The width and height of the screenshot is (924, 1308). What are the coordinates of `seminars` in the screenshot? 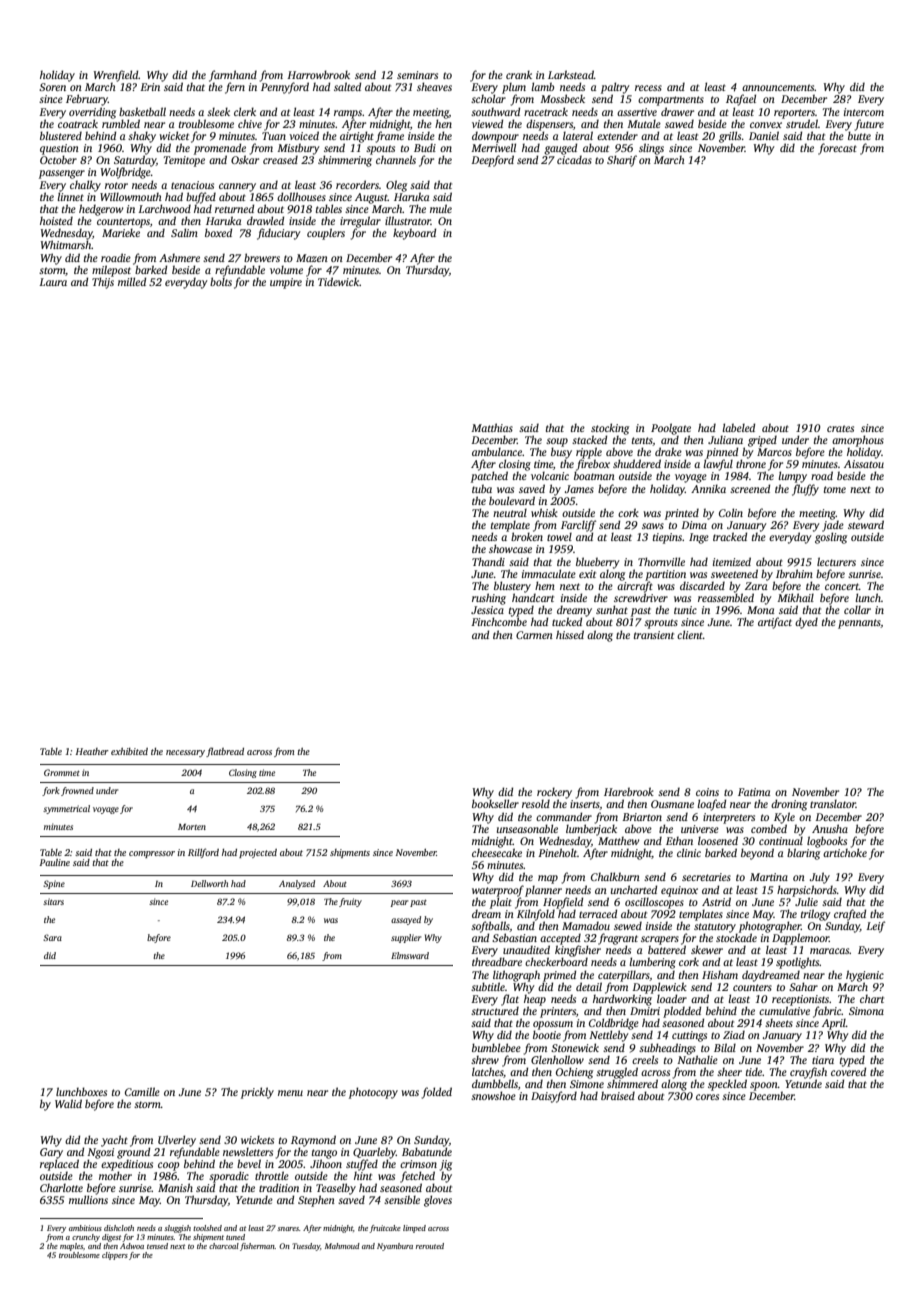 It's located at (417, 75).
